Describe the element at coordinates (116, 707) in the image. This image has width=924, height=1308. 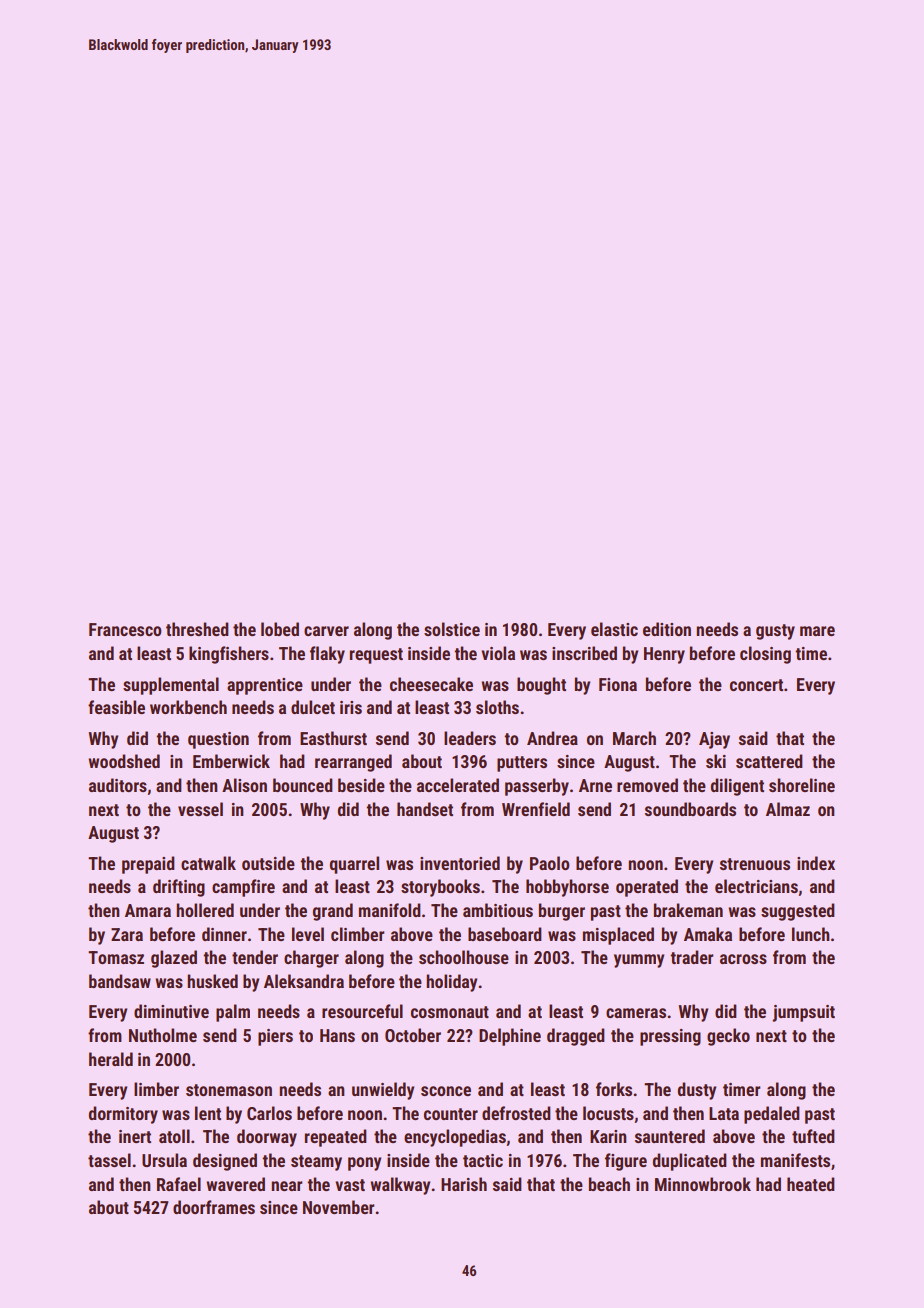
I see `feasible` at that location.
